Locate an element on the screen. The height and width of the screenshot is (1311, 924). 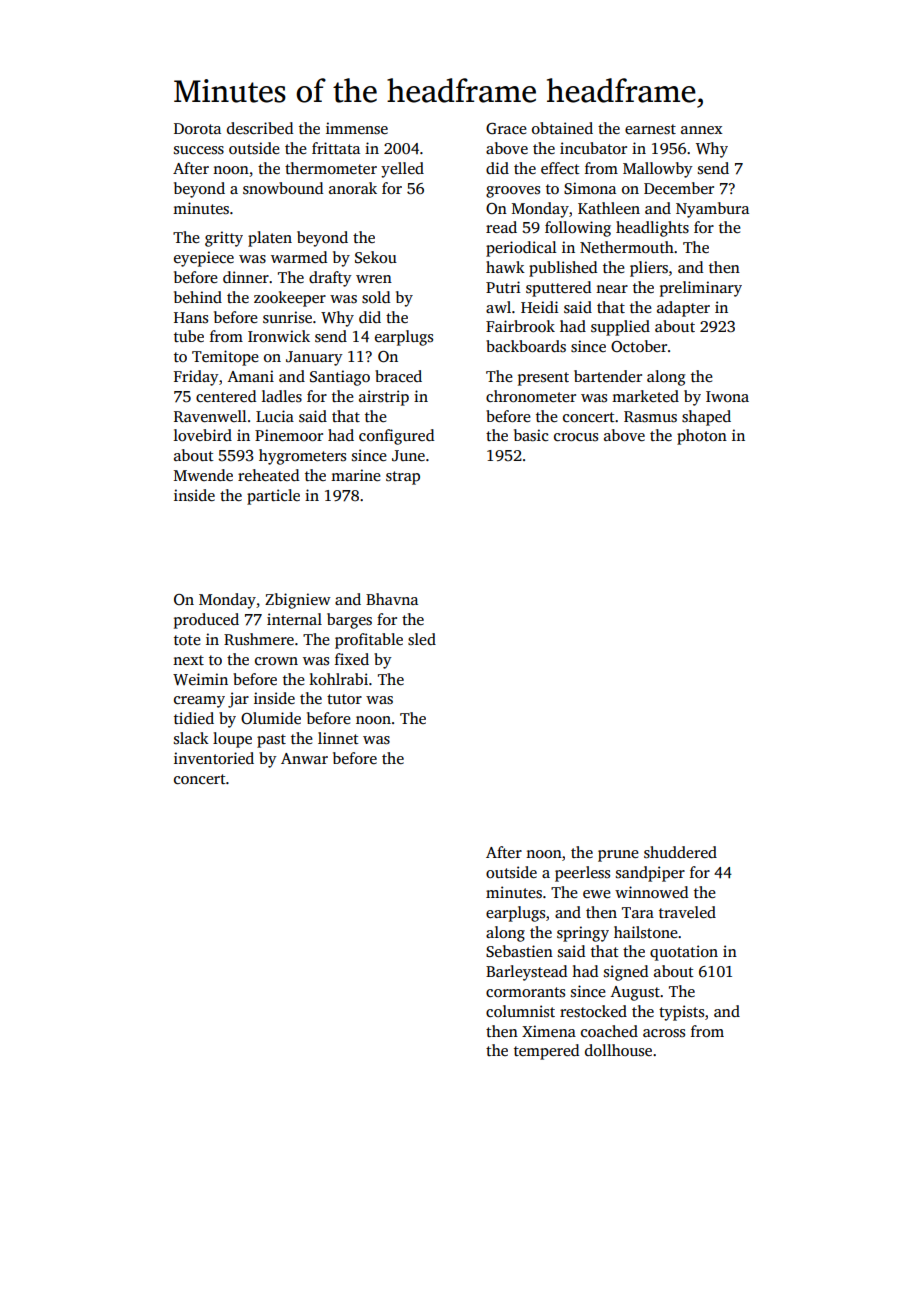
Grace is located at coordinates (506, 129).
